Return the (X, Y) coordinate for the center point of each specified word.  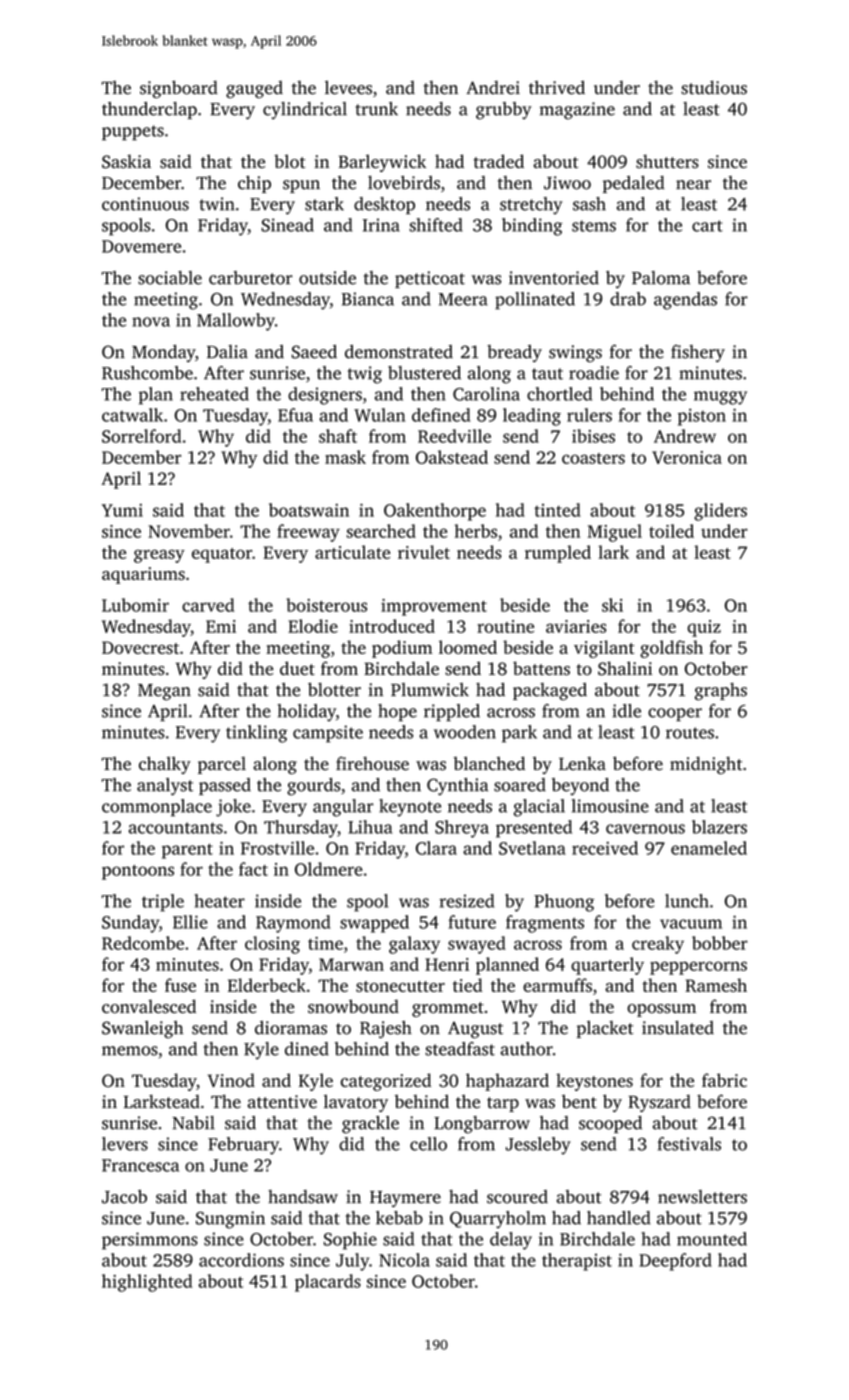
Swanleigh (142, 1030)
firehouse (372, 763)
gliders (720, 512)
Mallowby (236, 322)
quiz (704, 628)
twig (365, 375)
